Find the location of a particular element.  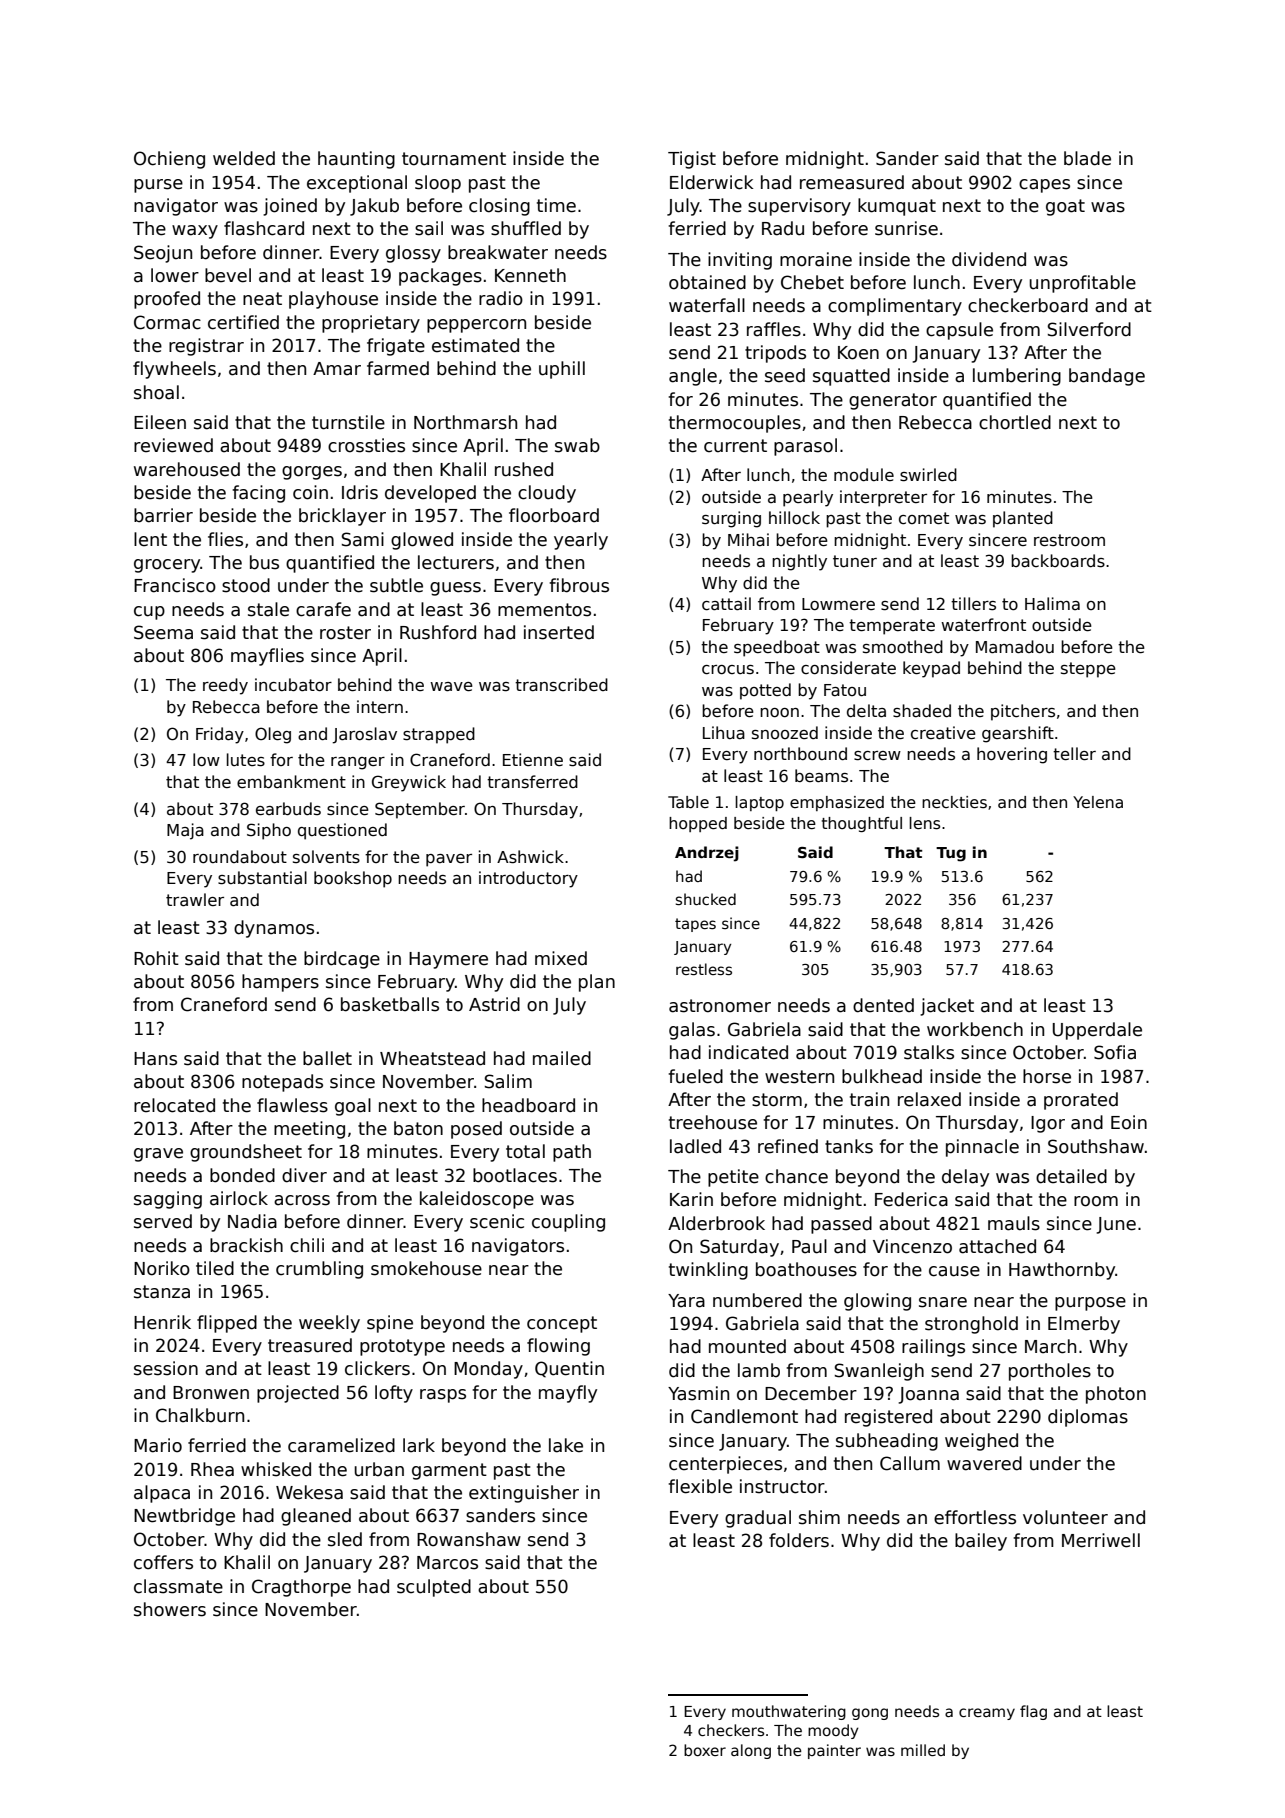

haunting is located at coordinates (356, 160).
